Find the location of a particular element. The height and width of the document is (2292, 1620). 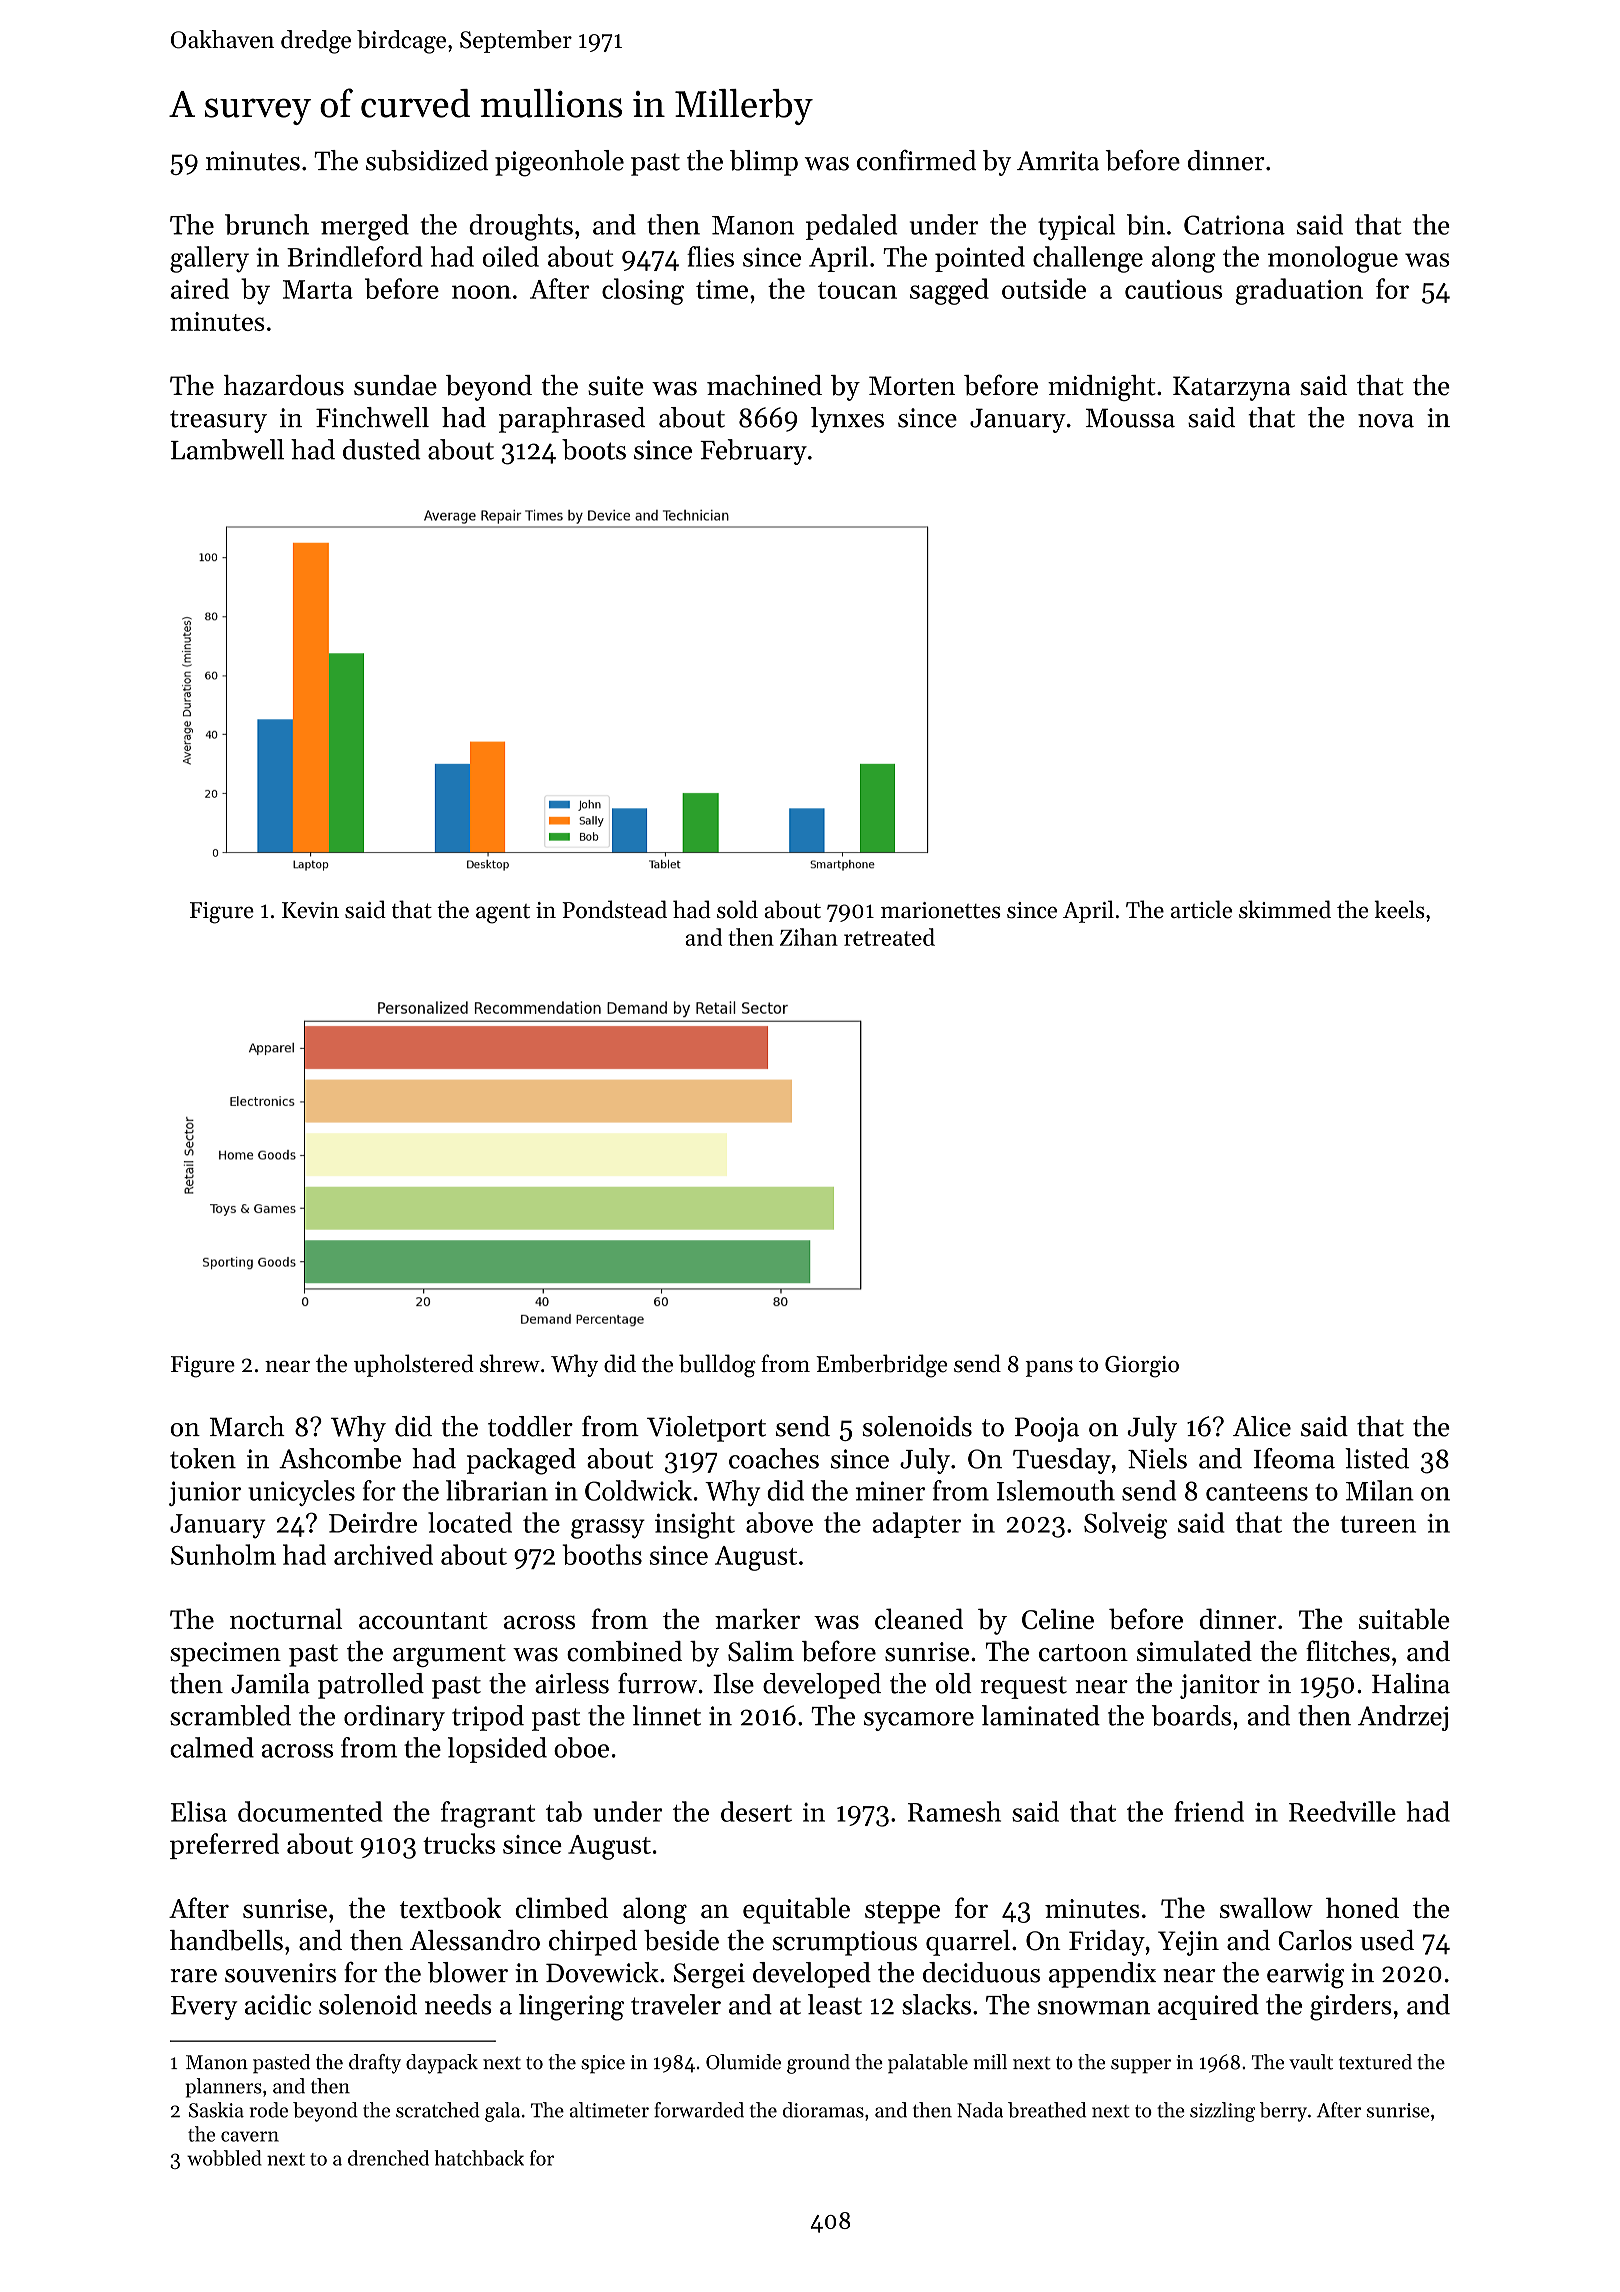

lynxes is located at coordinates (847, 420).
